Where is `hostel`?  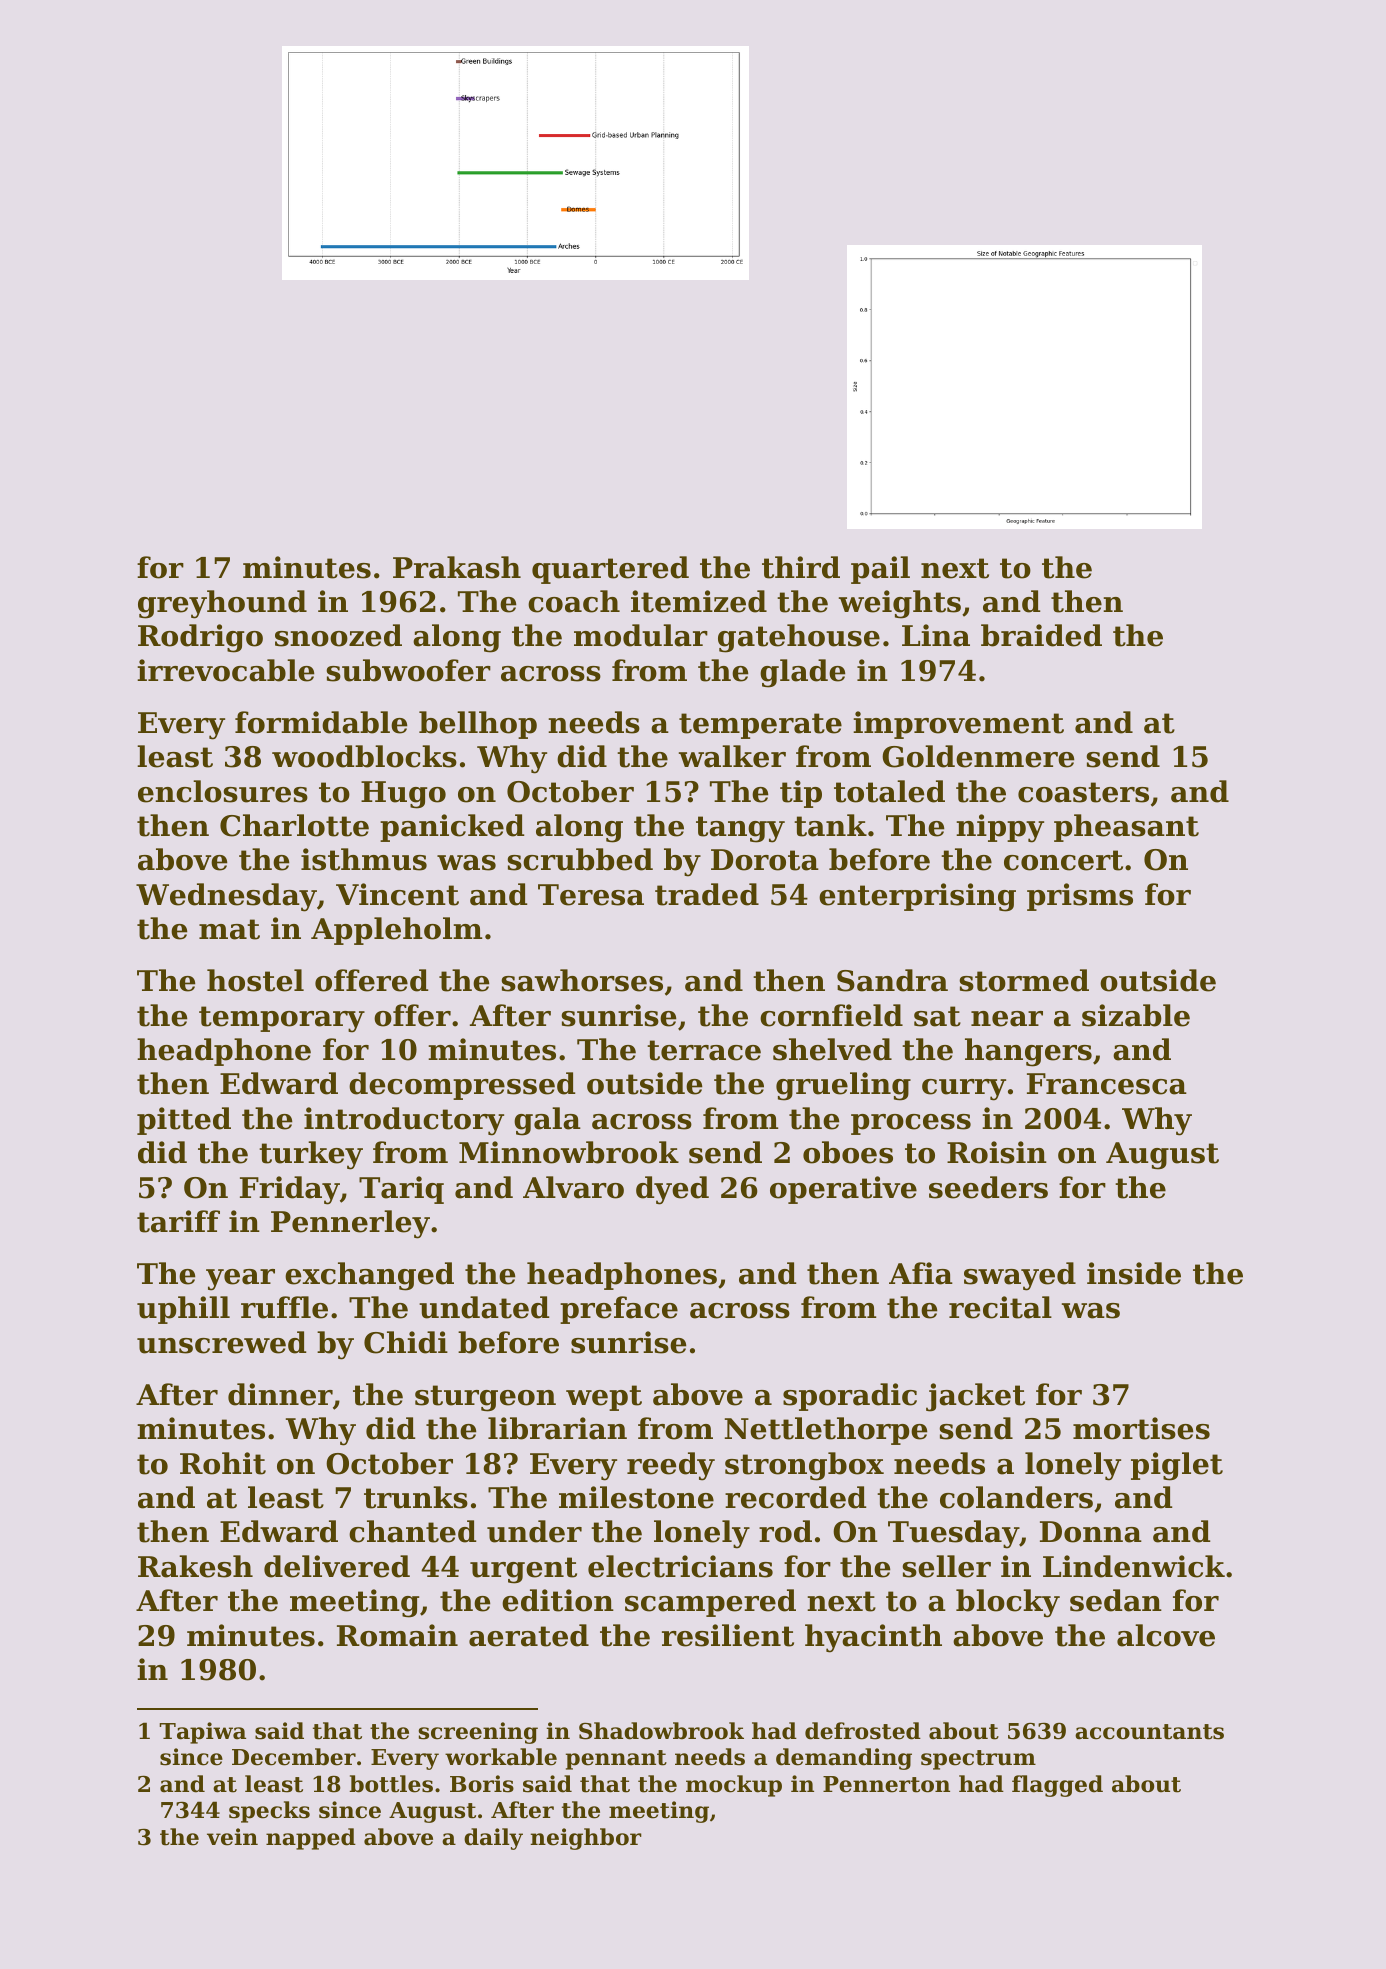
hostel is located at coordinates (255, 980).
